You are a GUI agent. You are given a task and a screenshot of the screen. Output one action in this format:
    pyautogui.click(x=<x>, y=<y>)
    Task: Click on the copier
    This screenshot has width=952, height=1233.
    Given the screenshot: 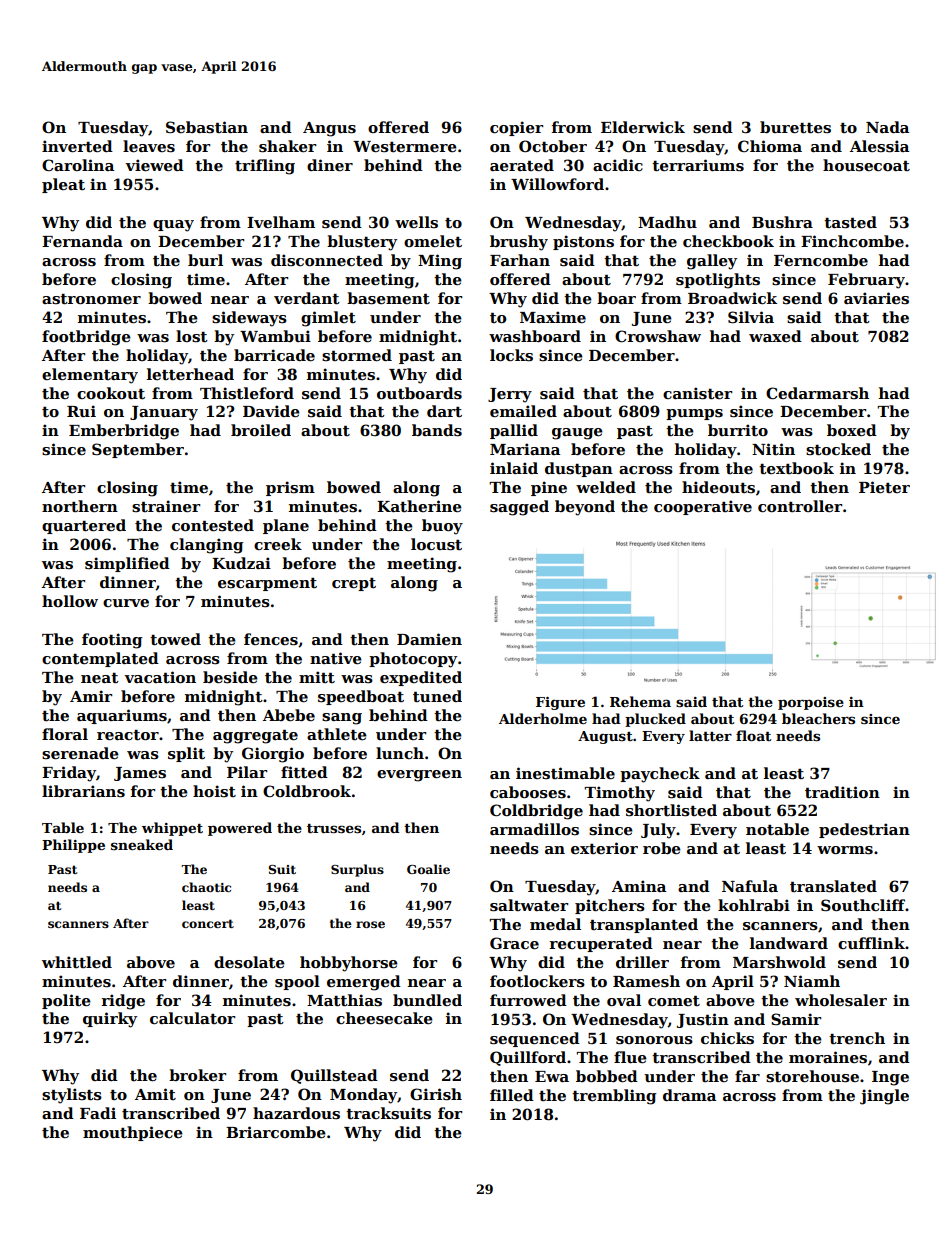 What is the action you would take?
    pyautogui.click(x=516, y=128)
